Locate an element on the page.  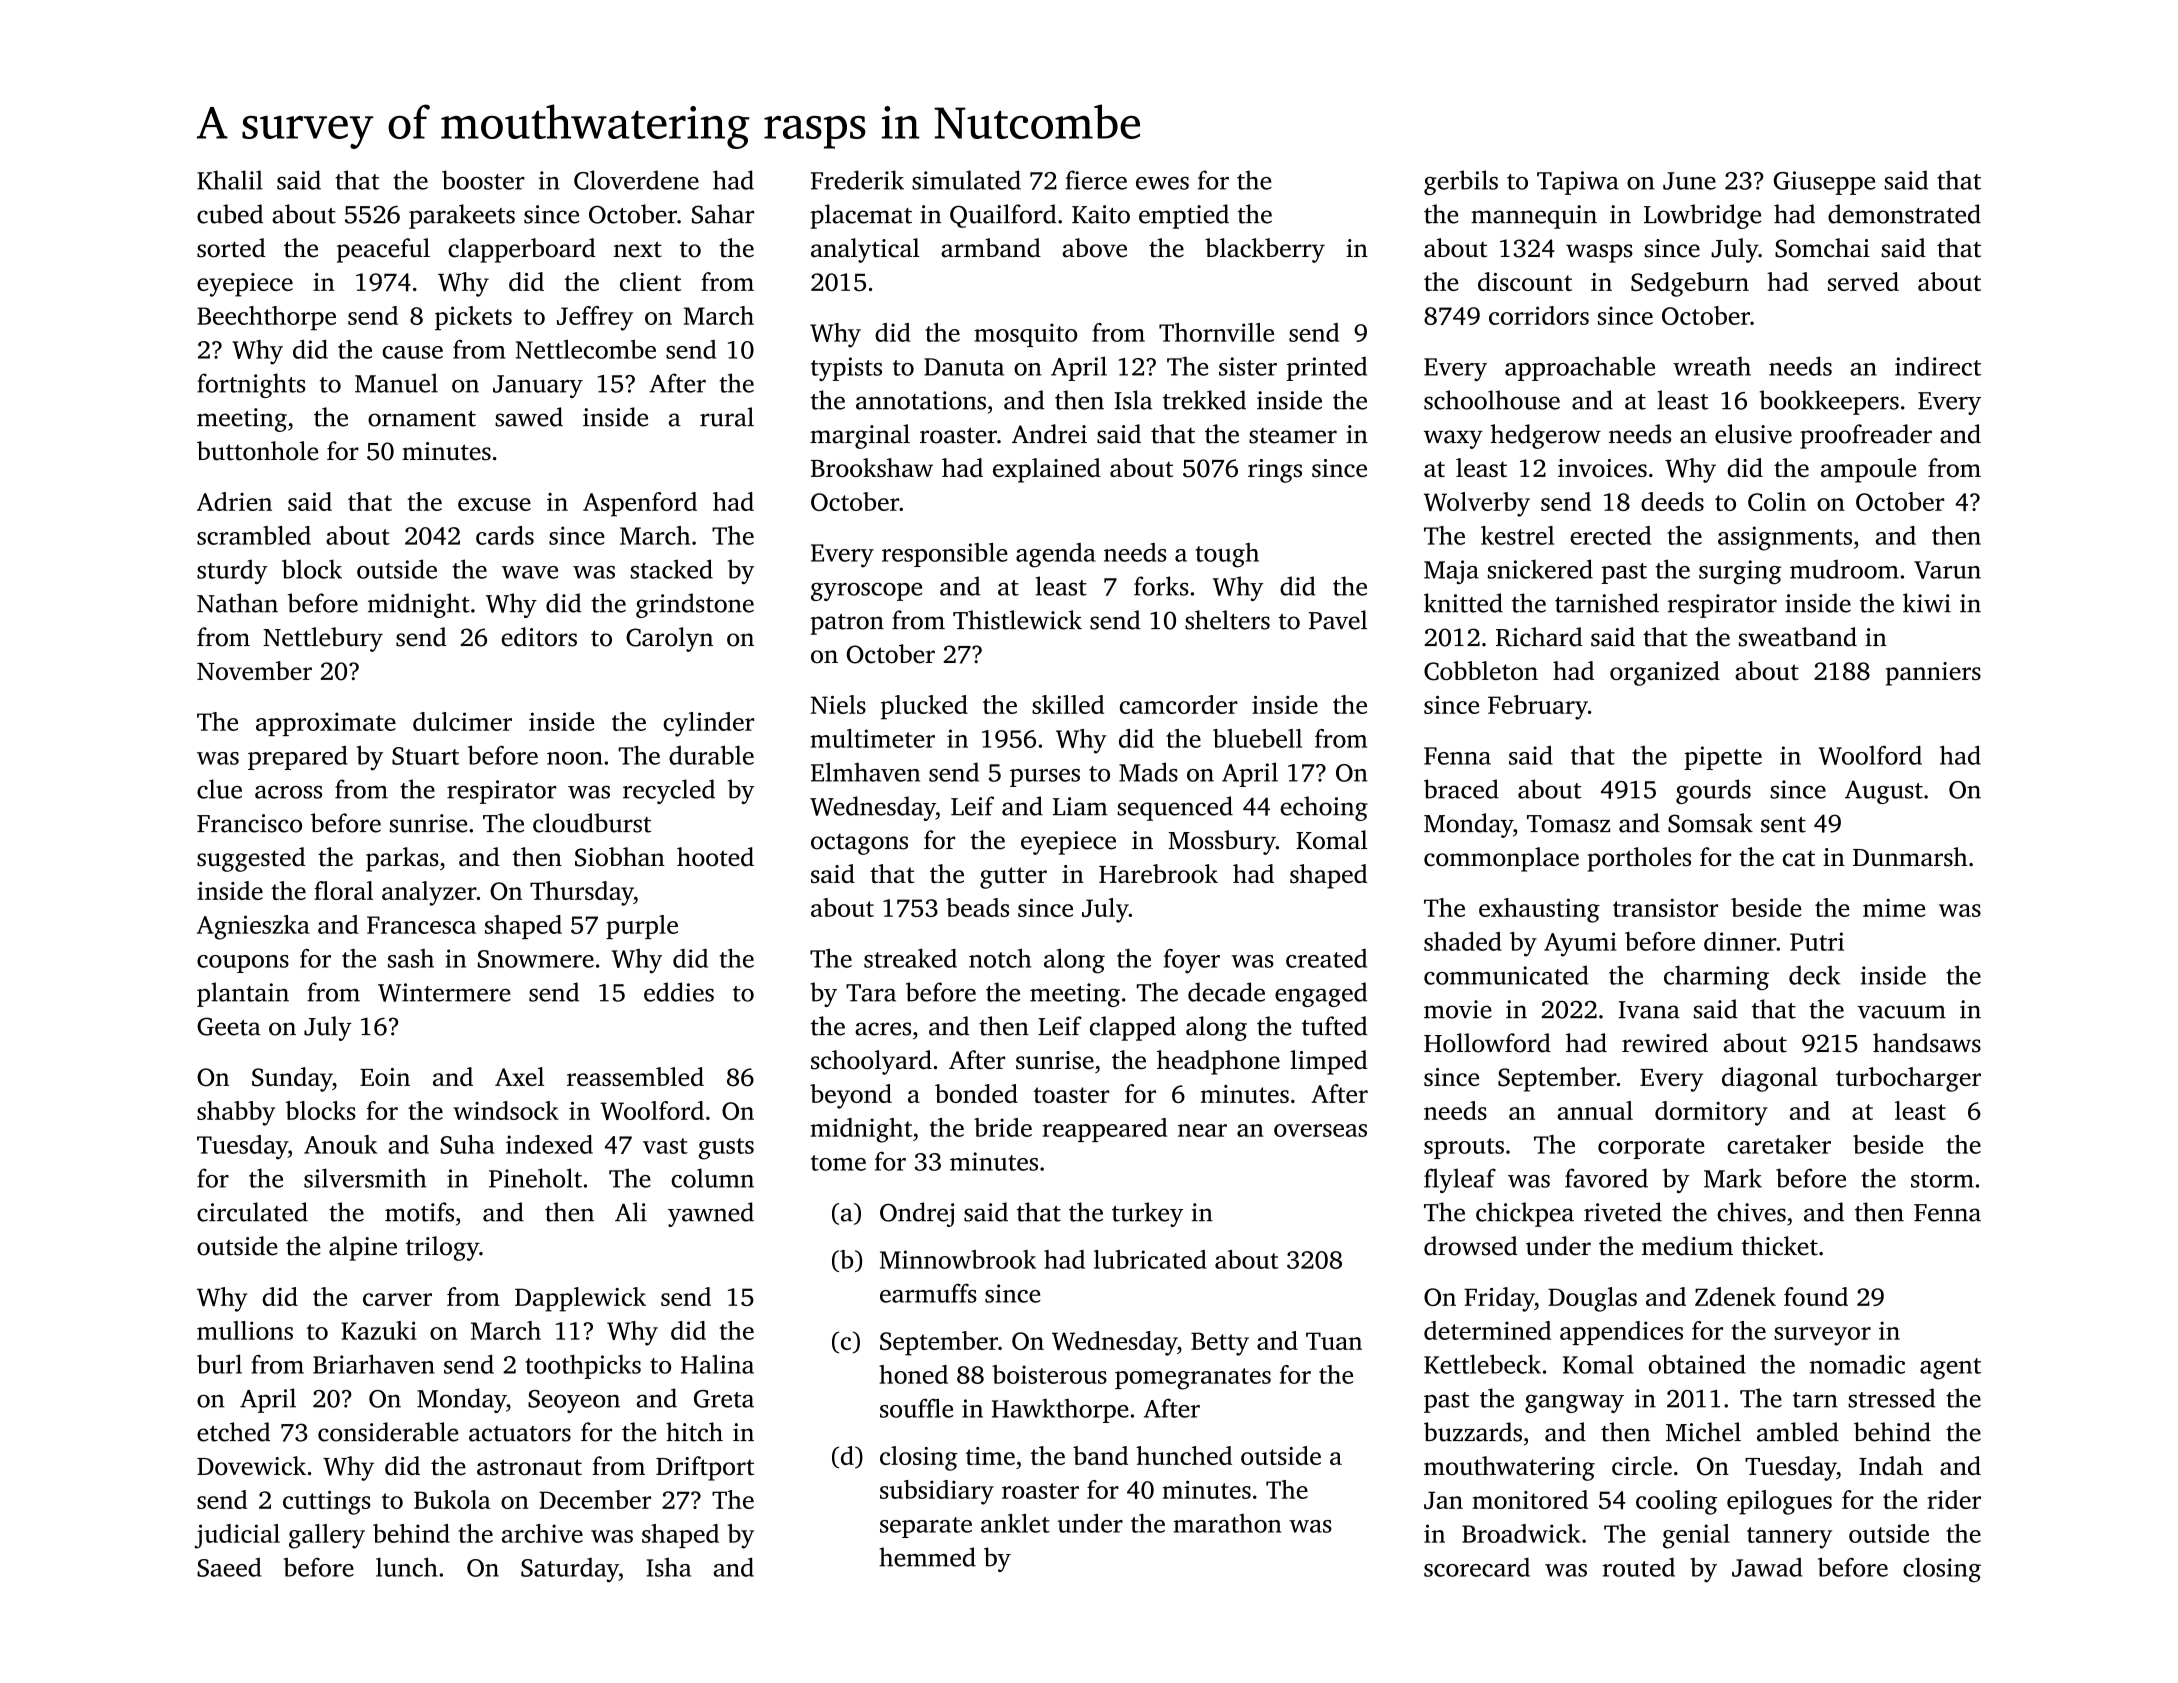
approximate is located at coordinates (326, 724).
